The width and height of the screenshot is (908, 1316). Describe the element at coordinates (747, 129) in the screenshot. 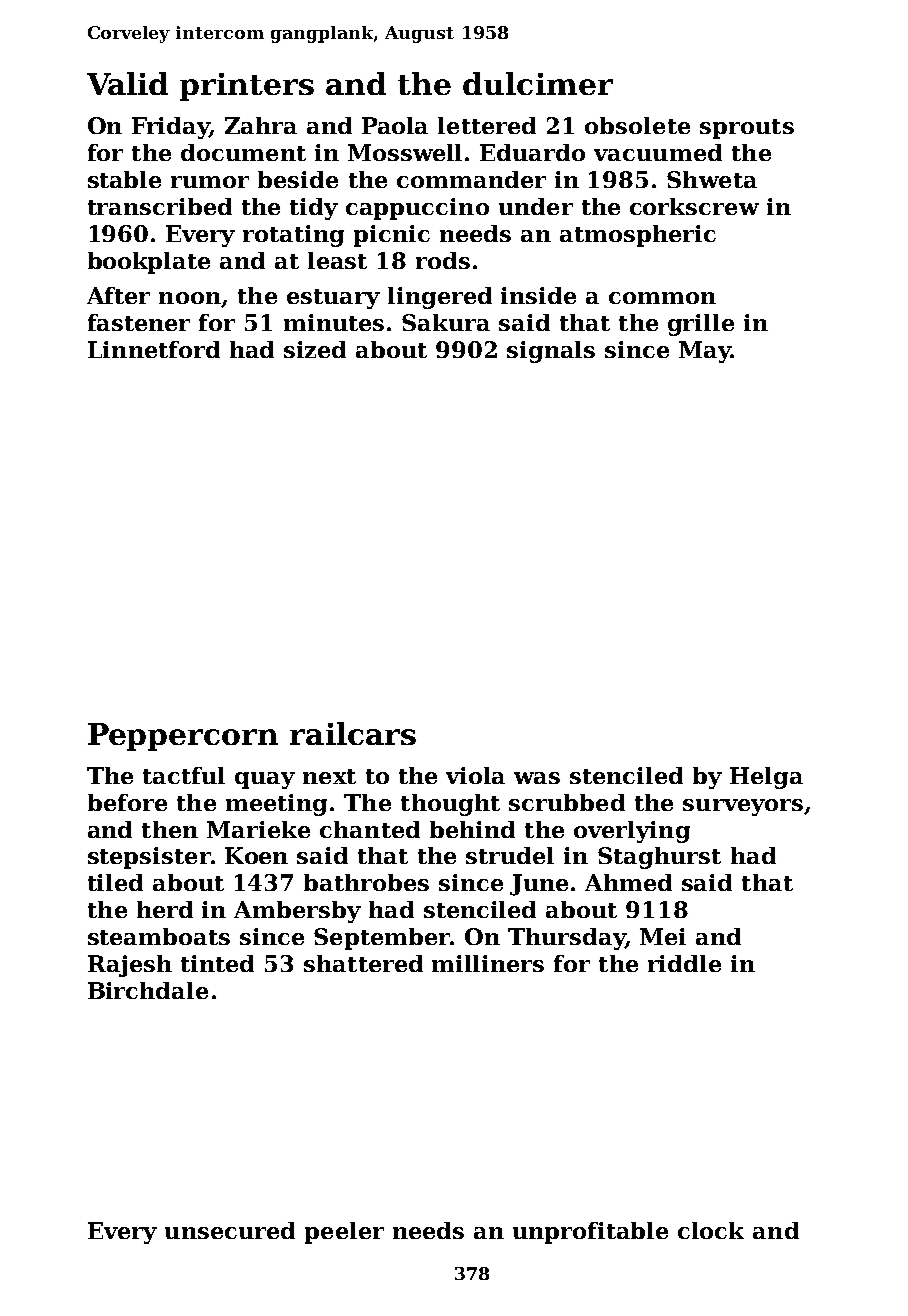

I see `sprouts` at that location.
